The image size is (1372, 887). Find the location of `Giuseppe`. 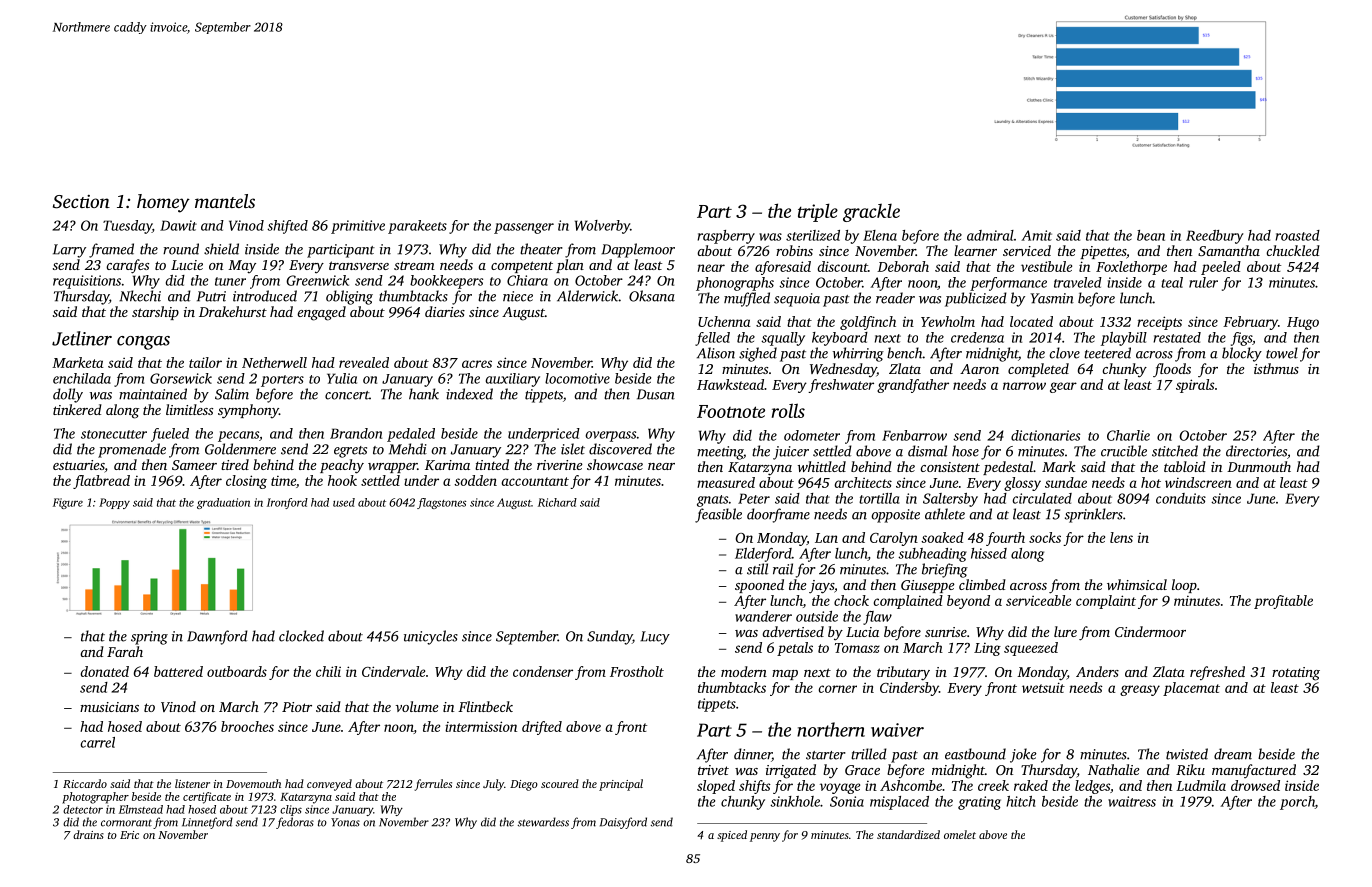

Giuseppe is located at coordinates (928, 586).
